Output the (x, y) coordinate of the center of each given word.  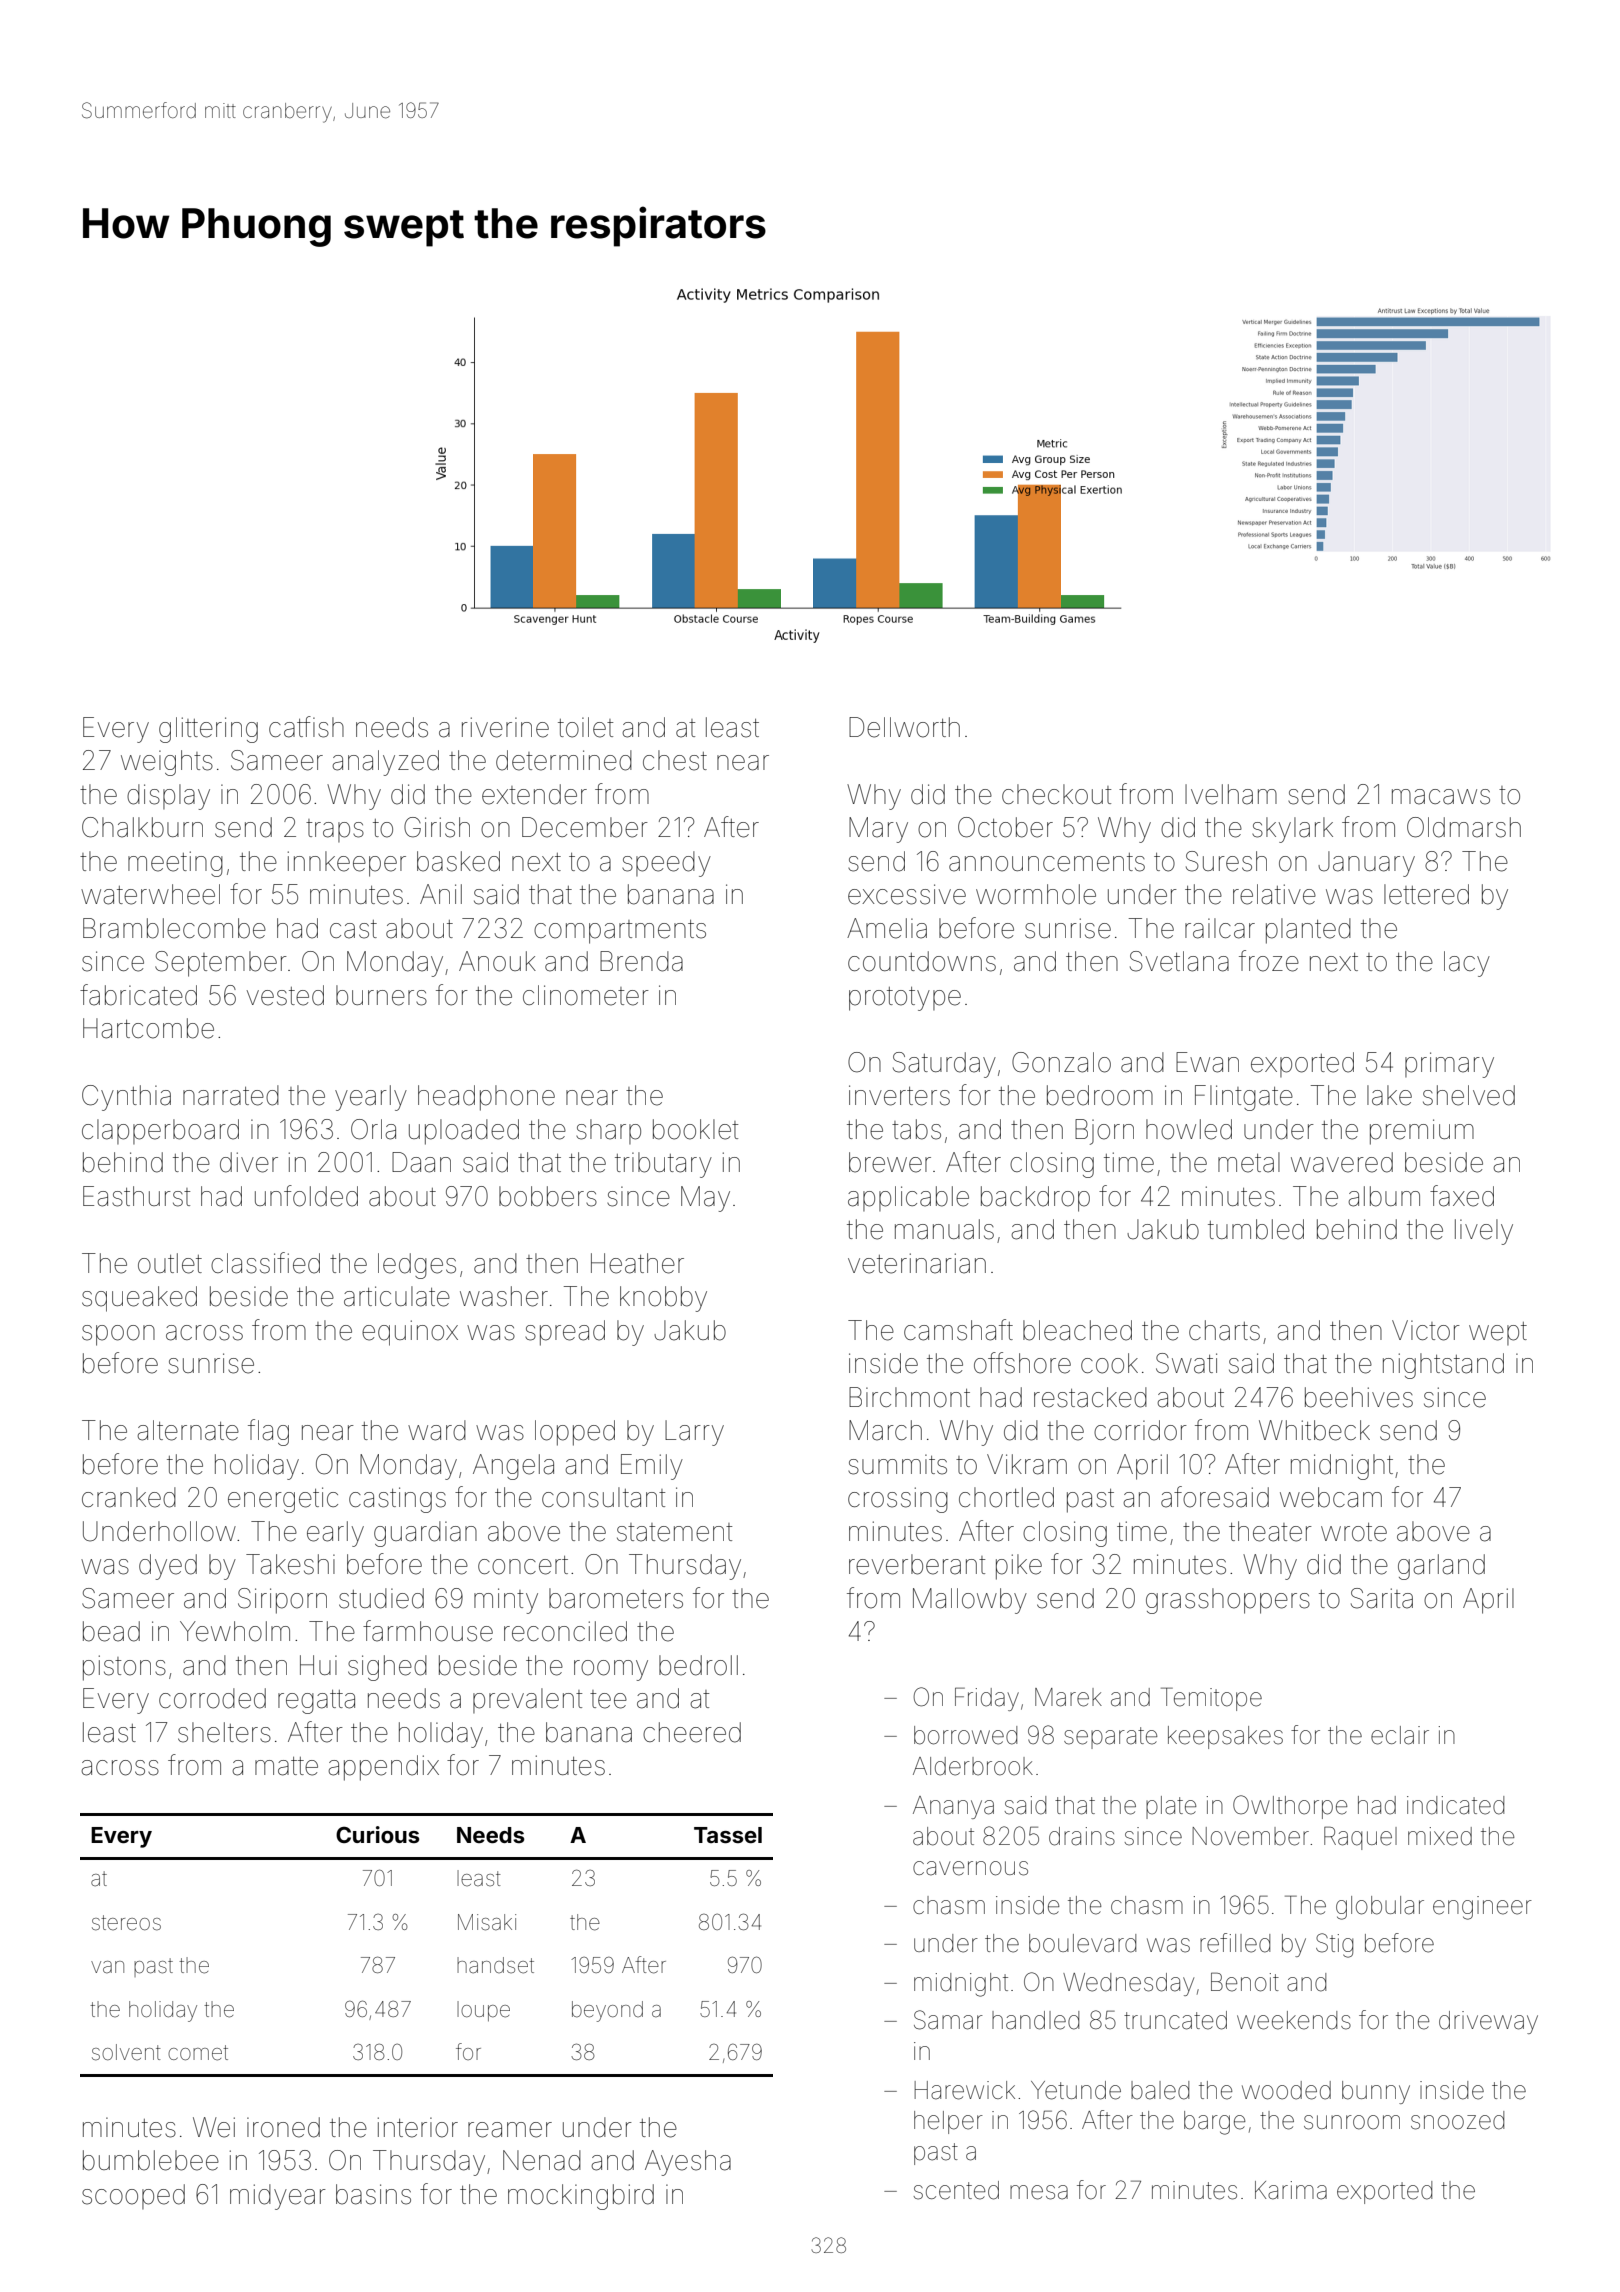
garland (1441, 1567)
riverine (505, 727)
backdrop (1035, 1199)
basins (373, 2194)
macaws (1441, 797)
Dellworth (904, 727)
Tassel (728, 1835)
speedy (666, 864)
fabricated (138, 995)
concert (523, 1565)
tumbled (1256, 1229)
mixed (1440, 1836)
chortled (1006, 1497)
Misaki (487, 1922)
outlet (170, 1263)
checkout (1056, 794)
